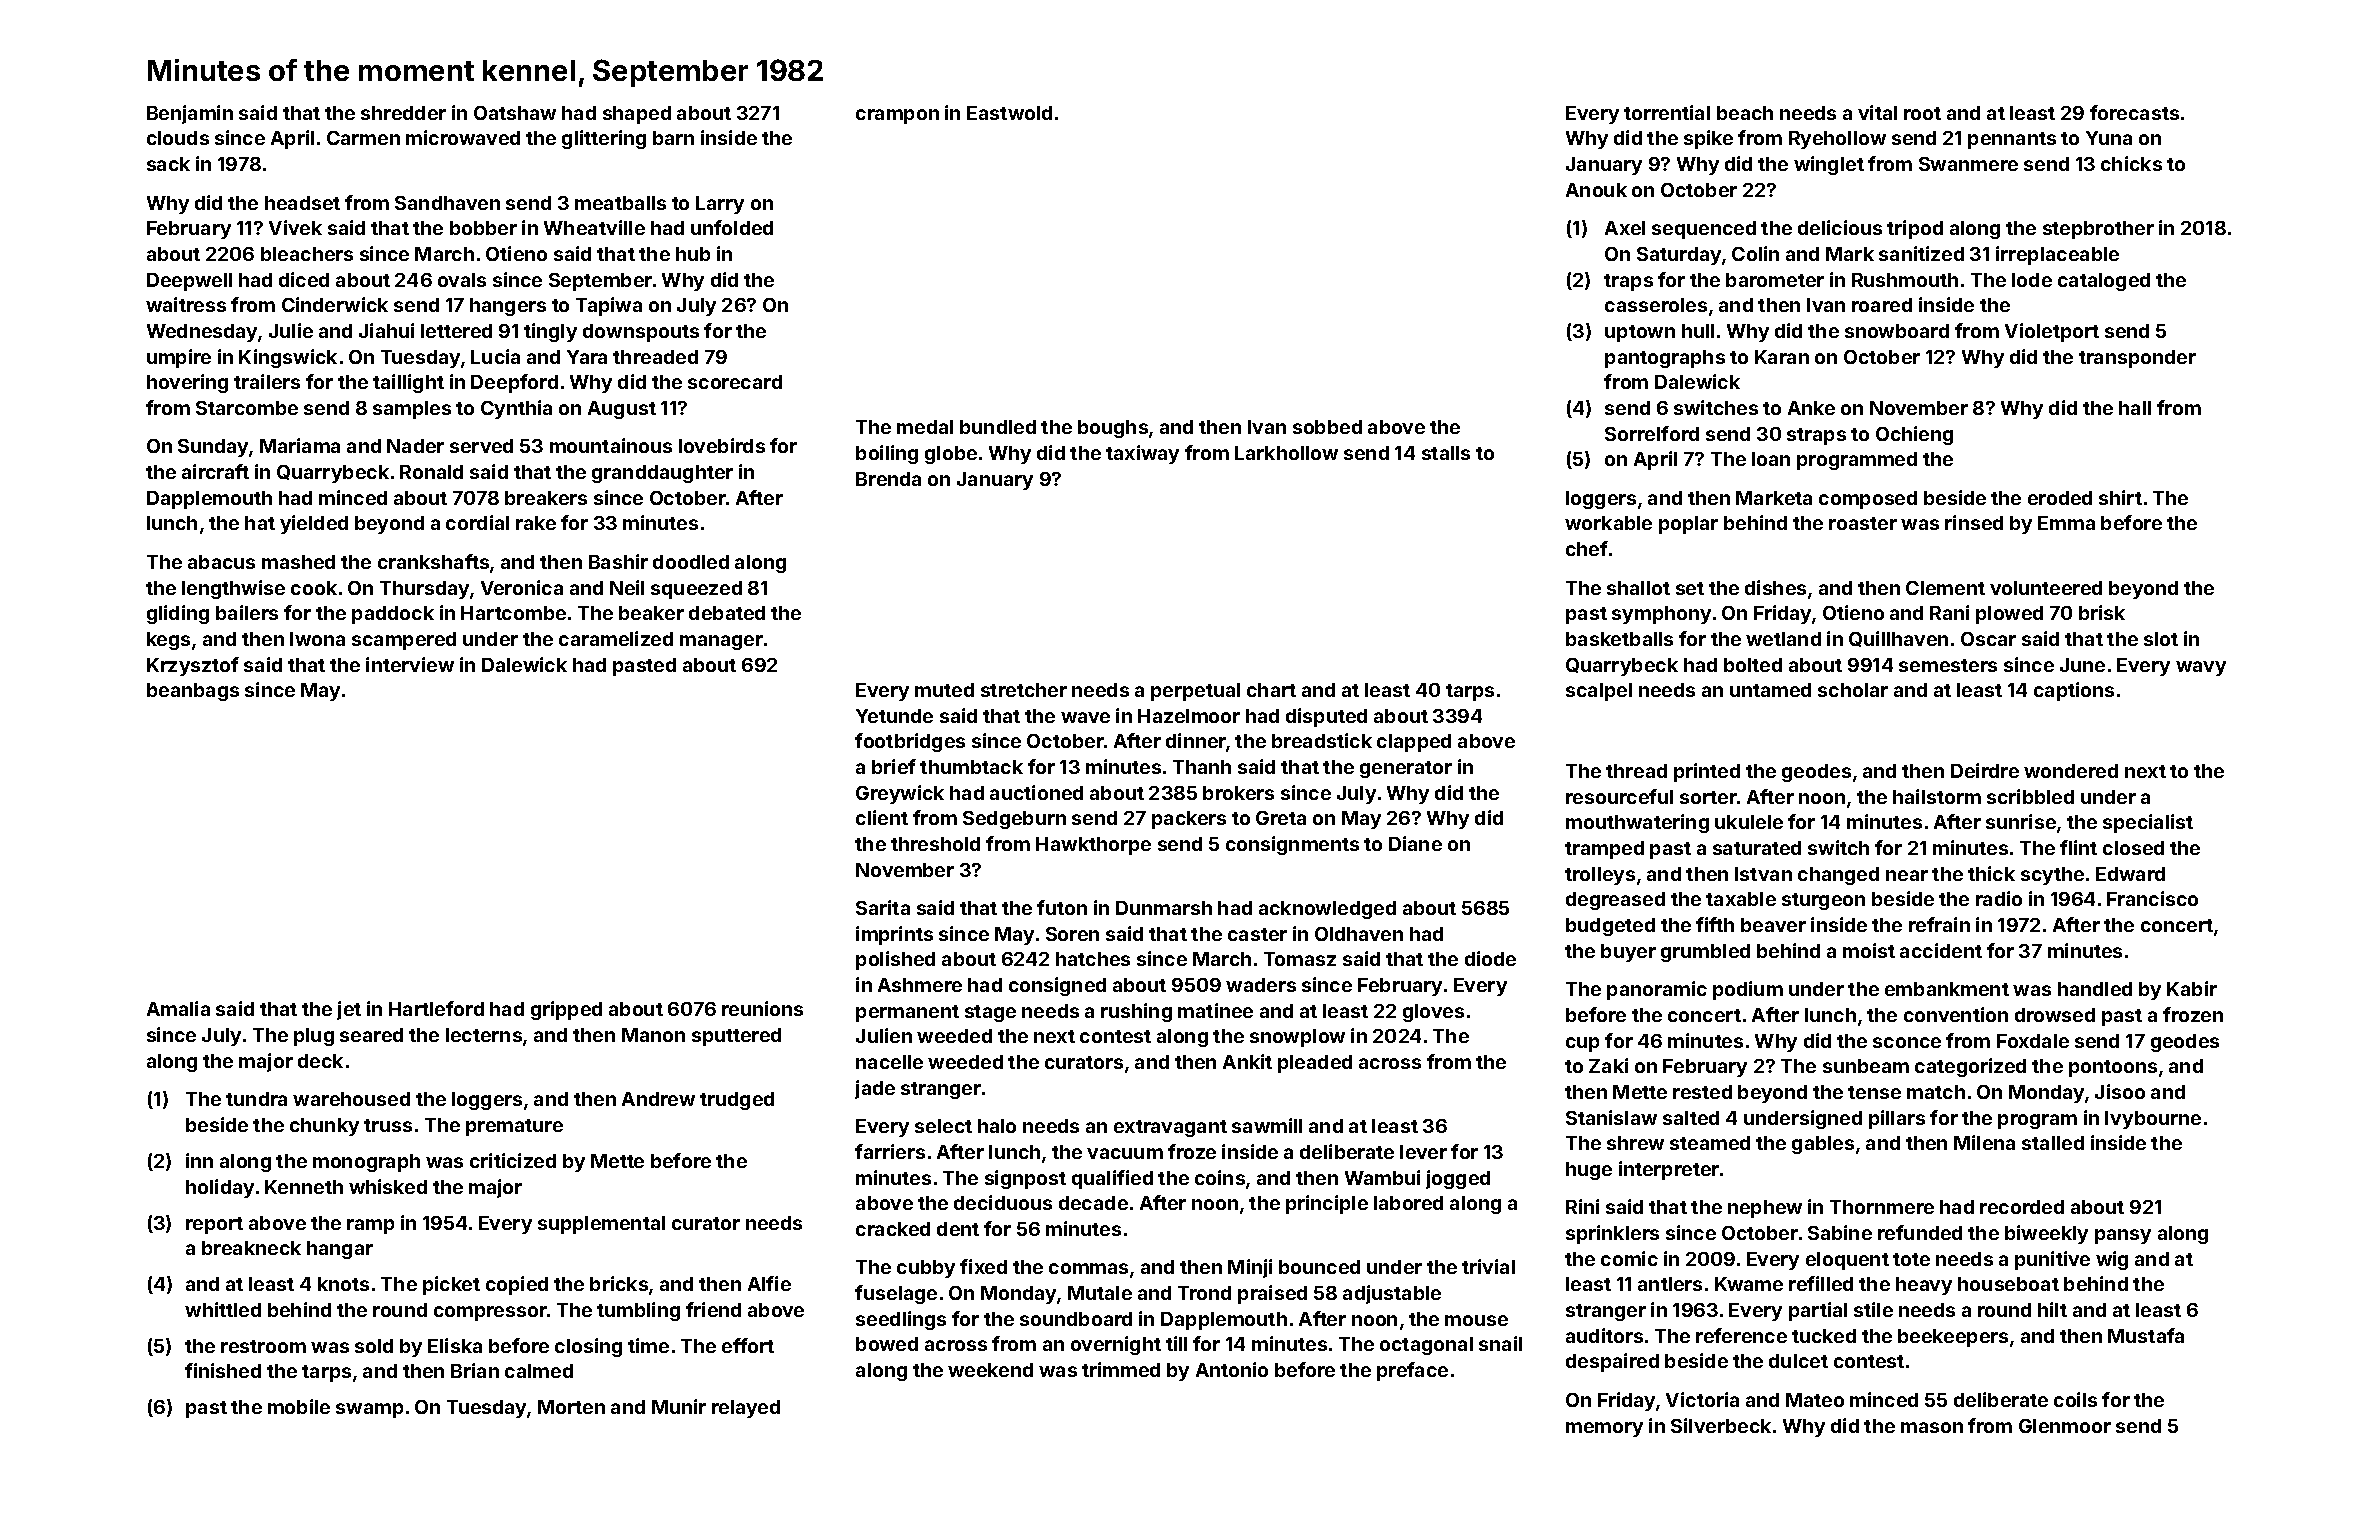  I want to click on Thanh, so click(1202, 767).
